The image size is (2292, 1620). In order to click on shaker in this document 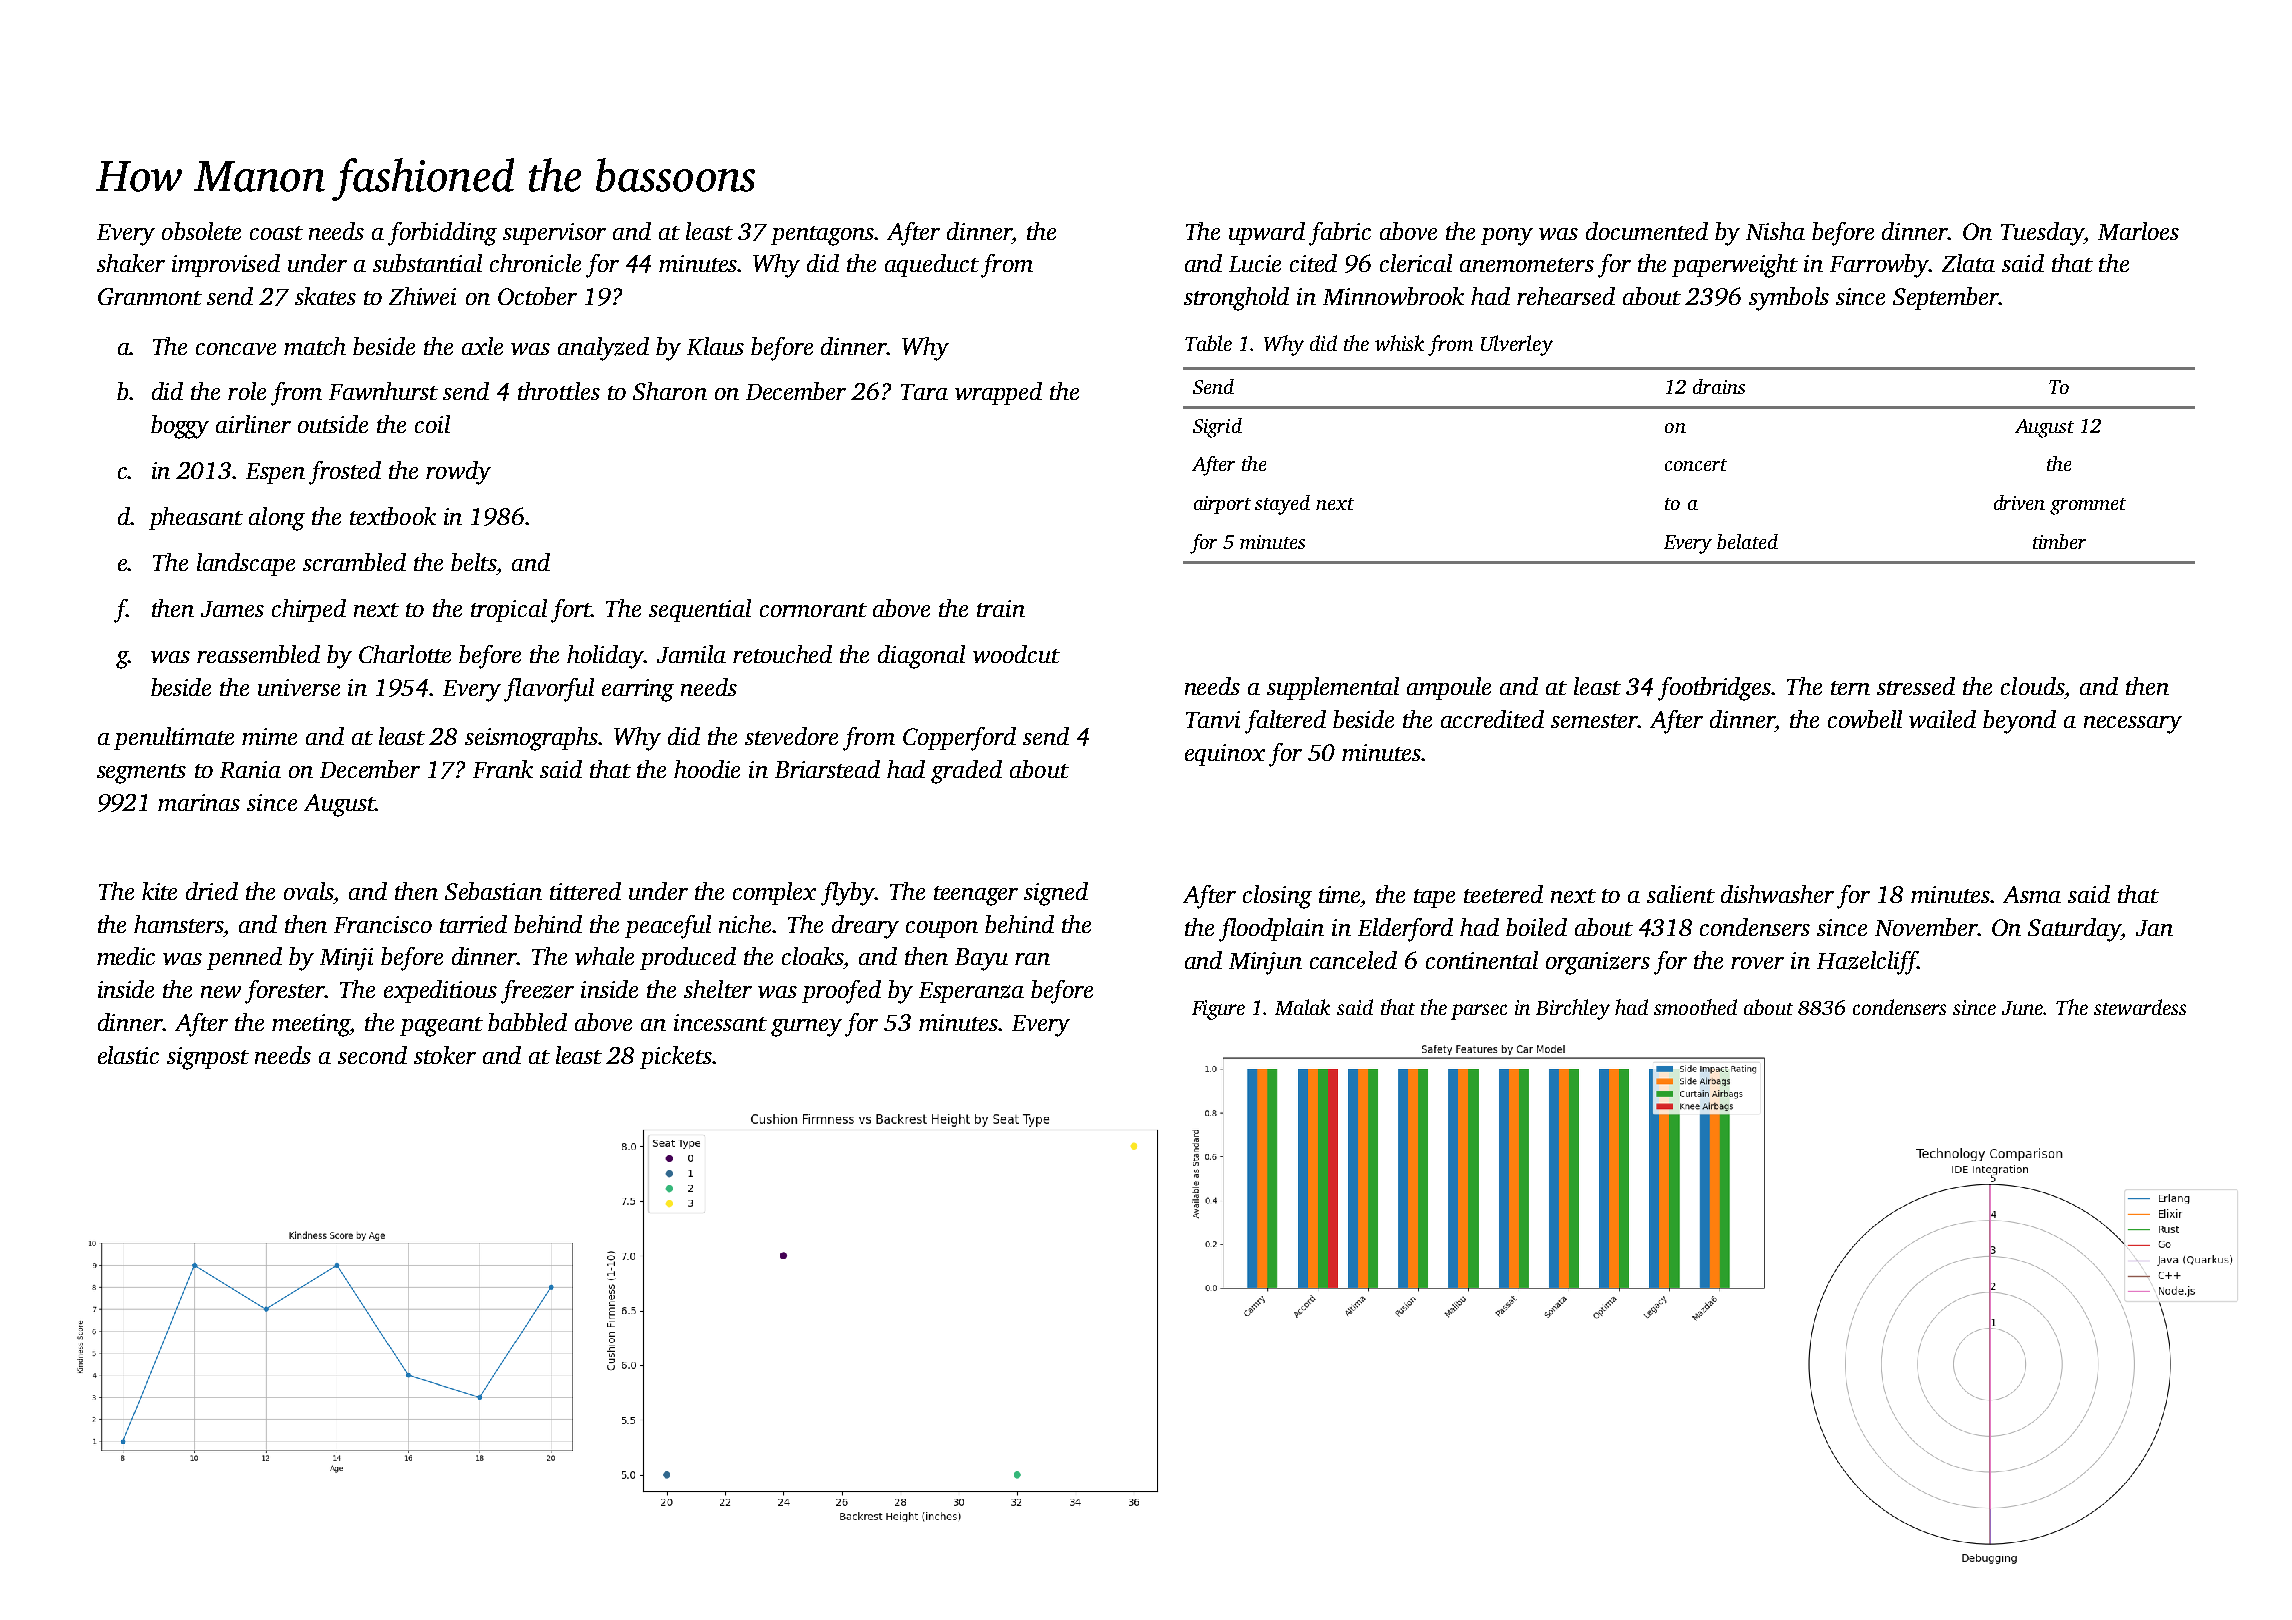, I will do `click(131, 263)`.
